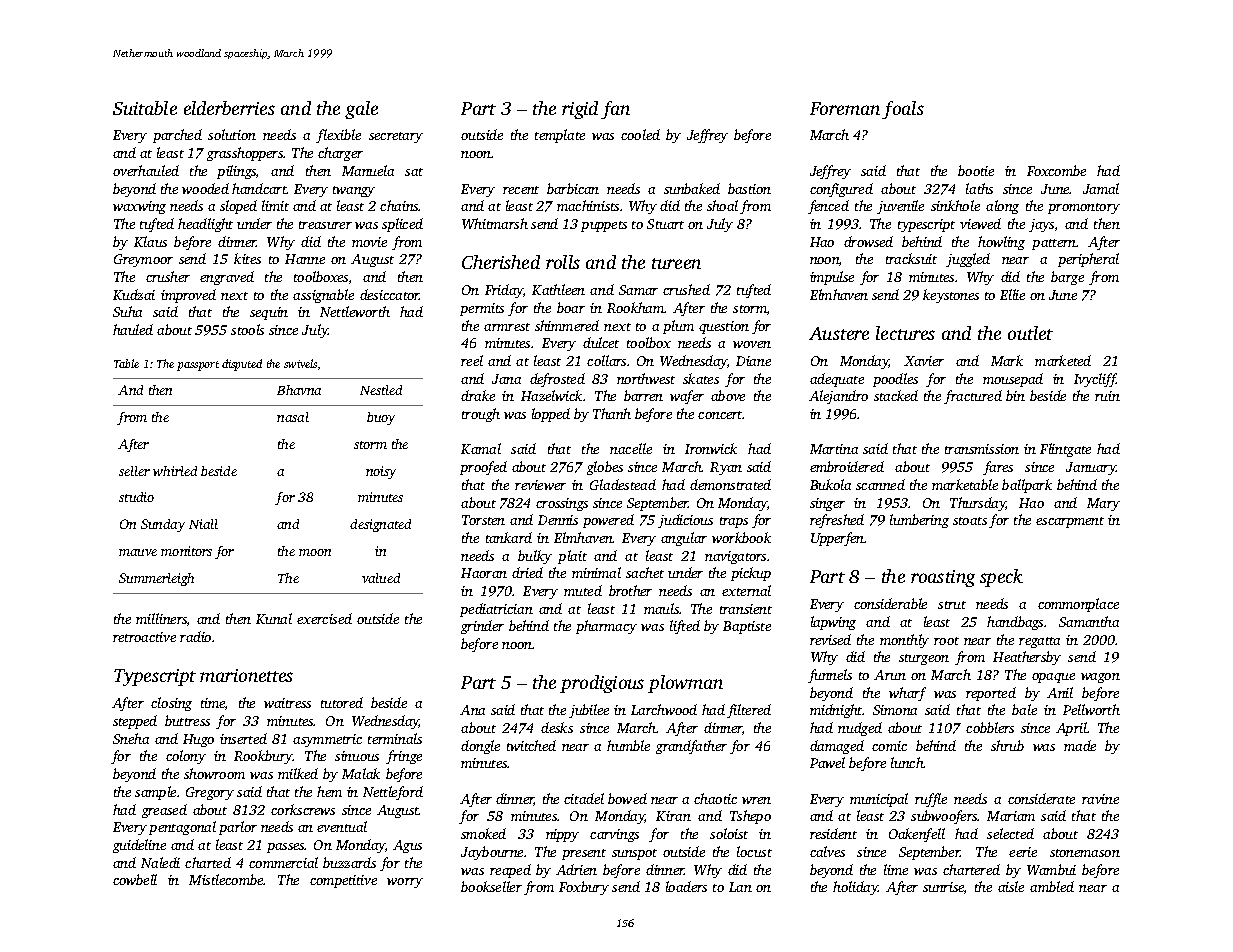 This screenshot has width=1233, height=952. What do you see at coordinates (144, 637) in the screenshot?
I see `retroactive` at bounding box center [144, 637].
